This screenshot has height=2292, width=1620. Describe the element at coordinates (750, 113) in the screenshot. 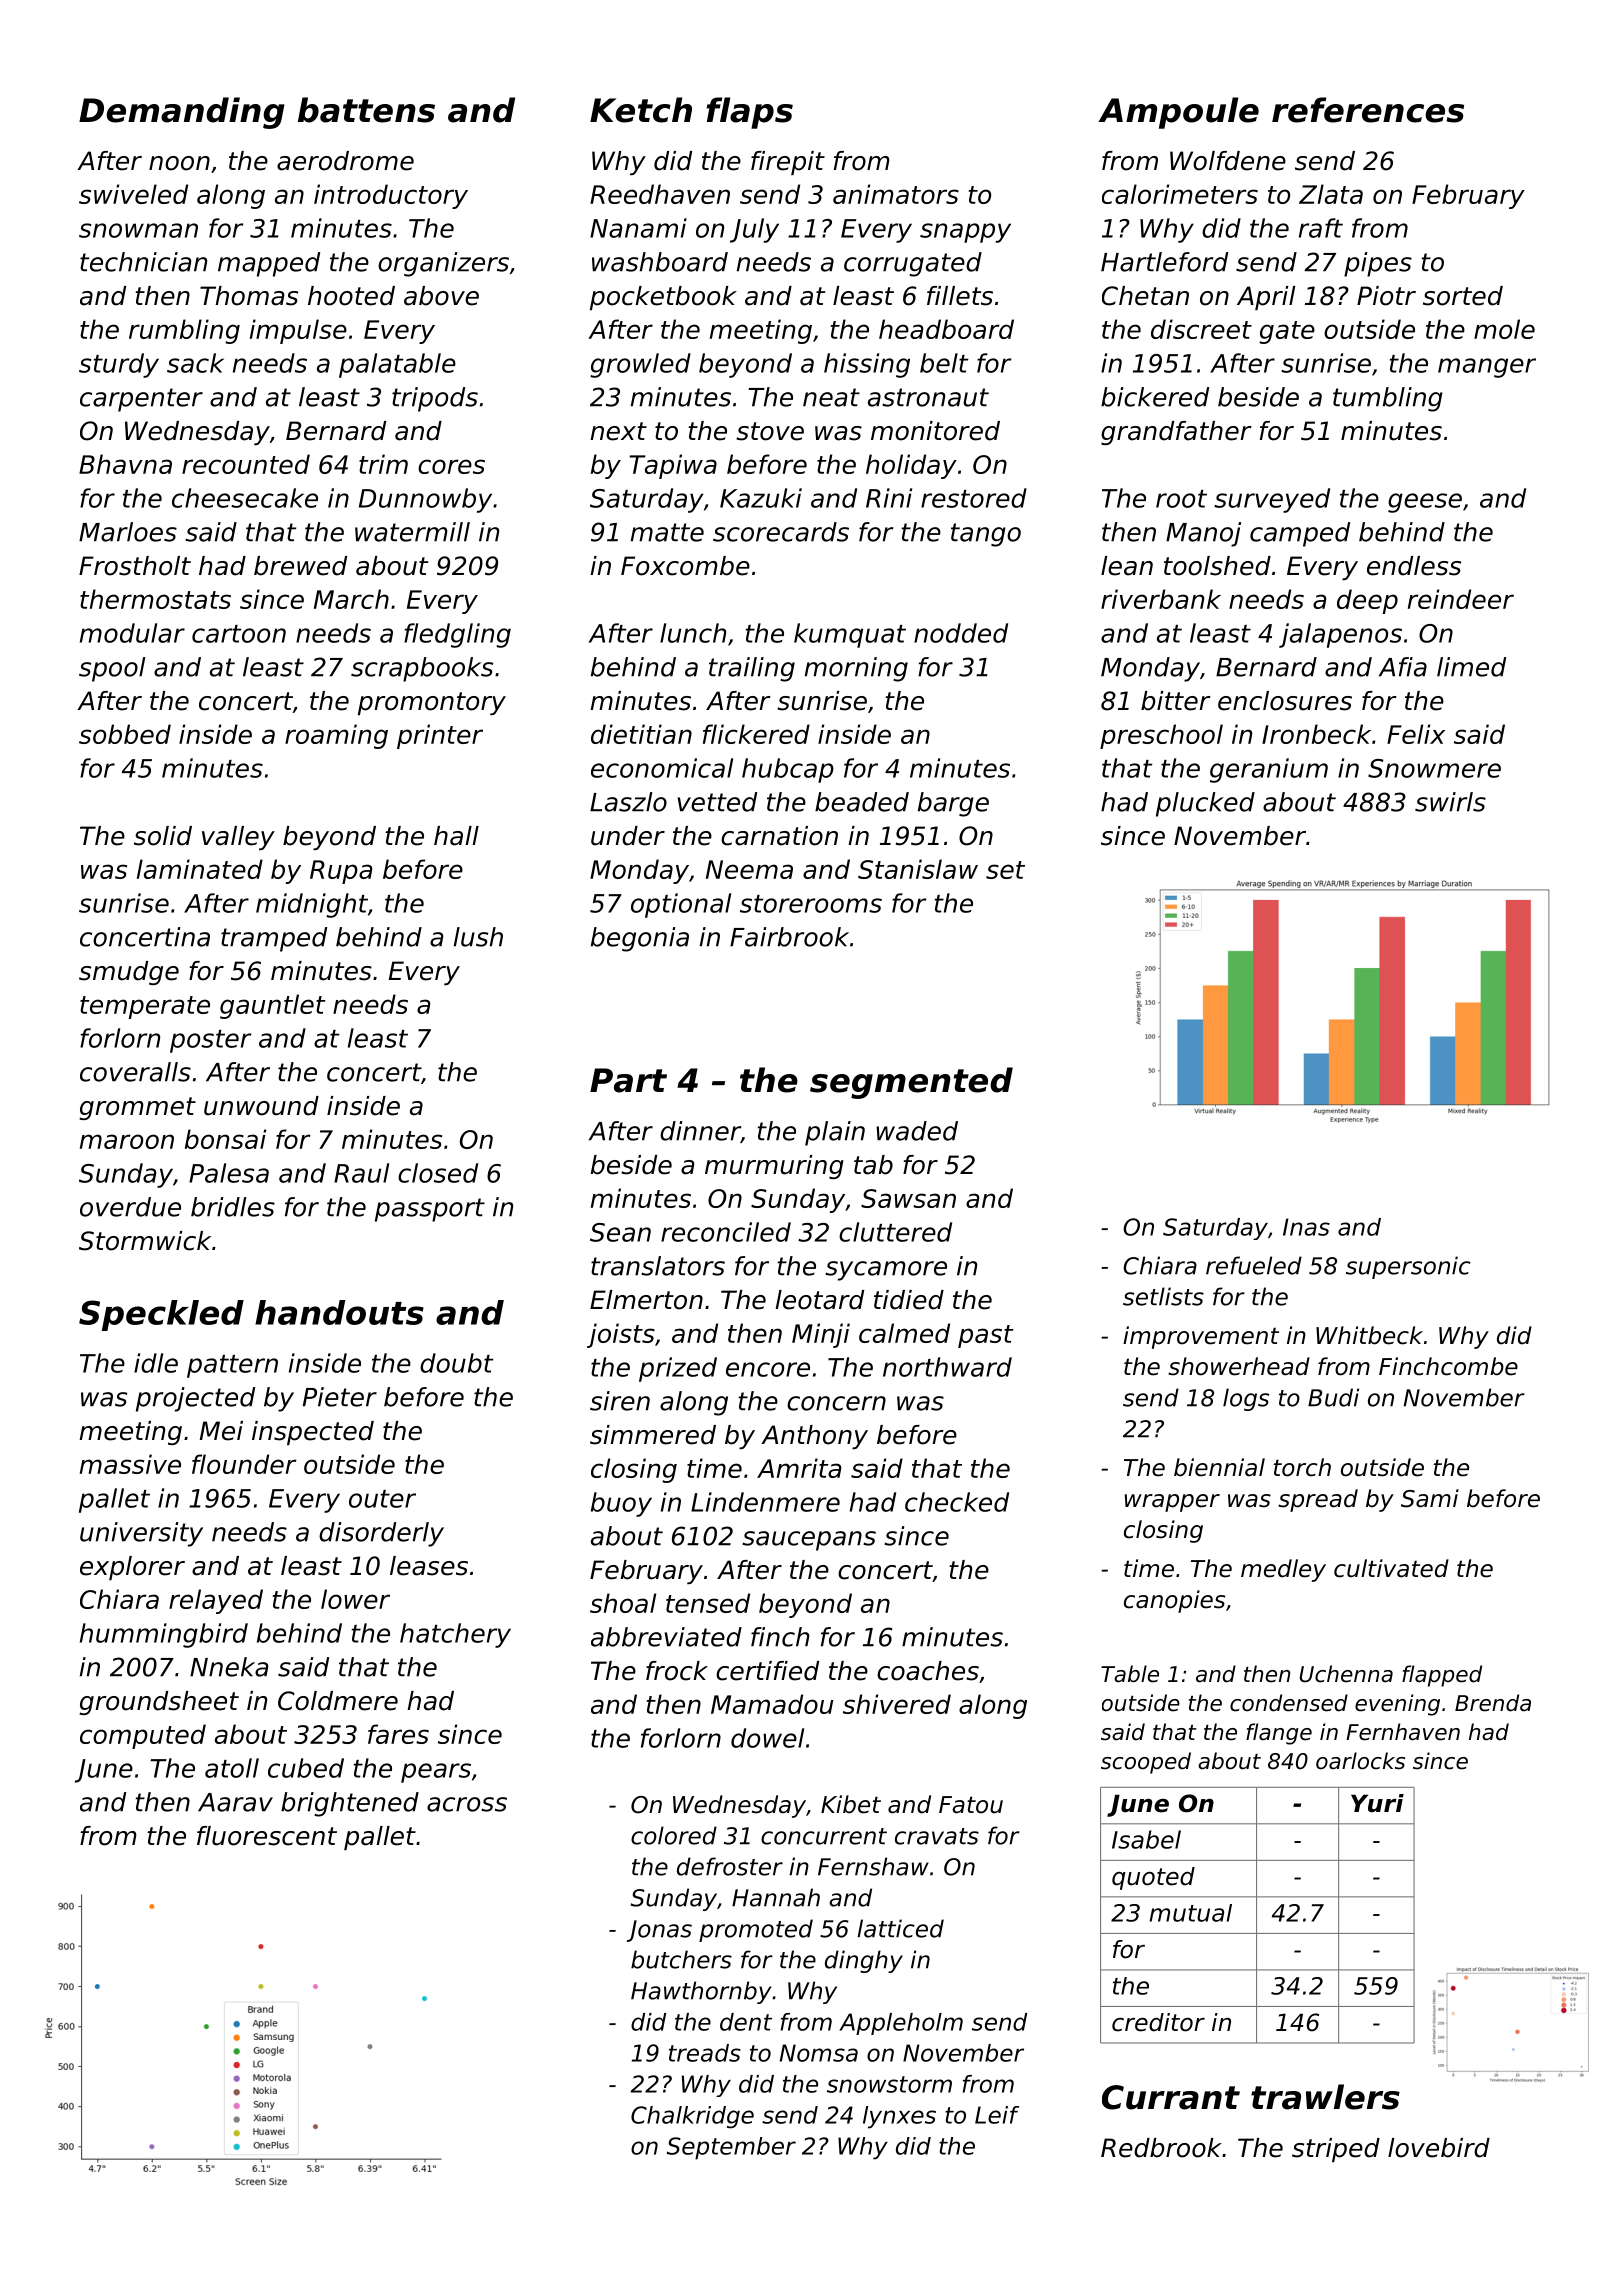

I see `flaps` at that location.
